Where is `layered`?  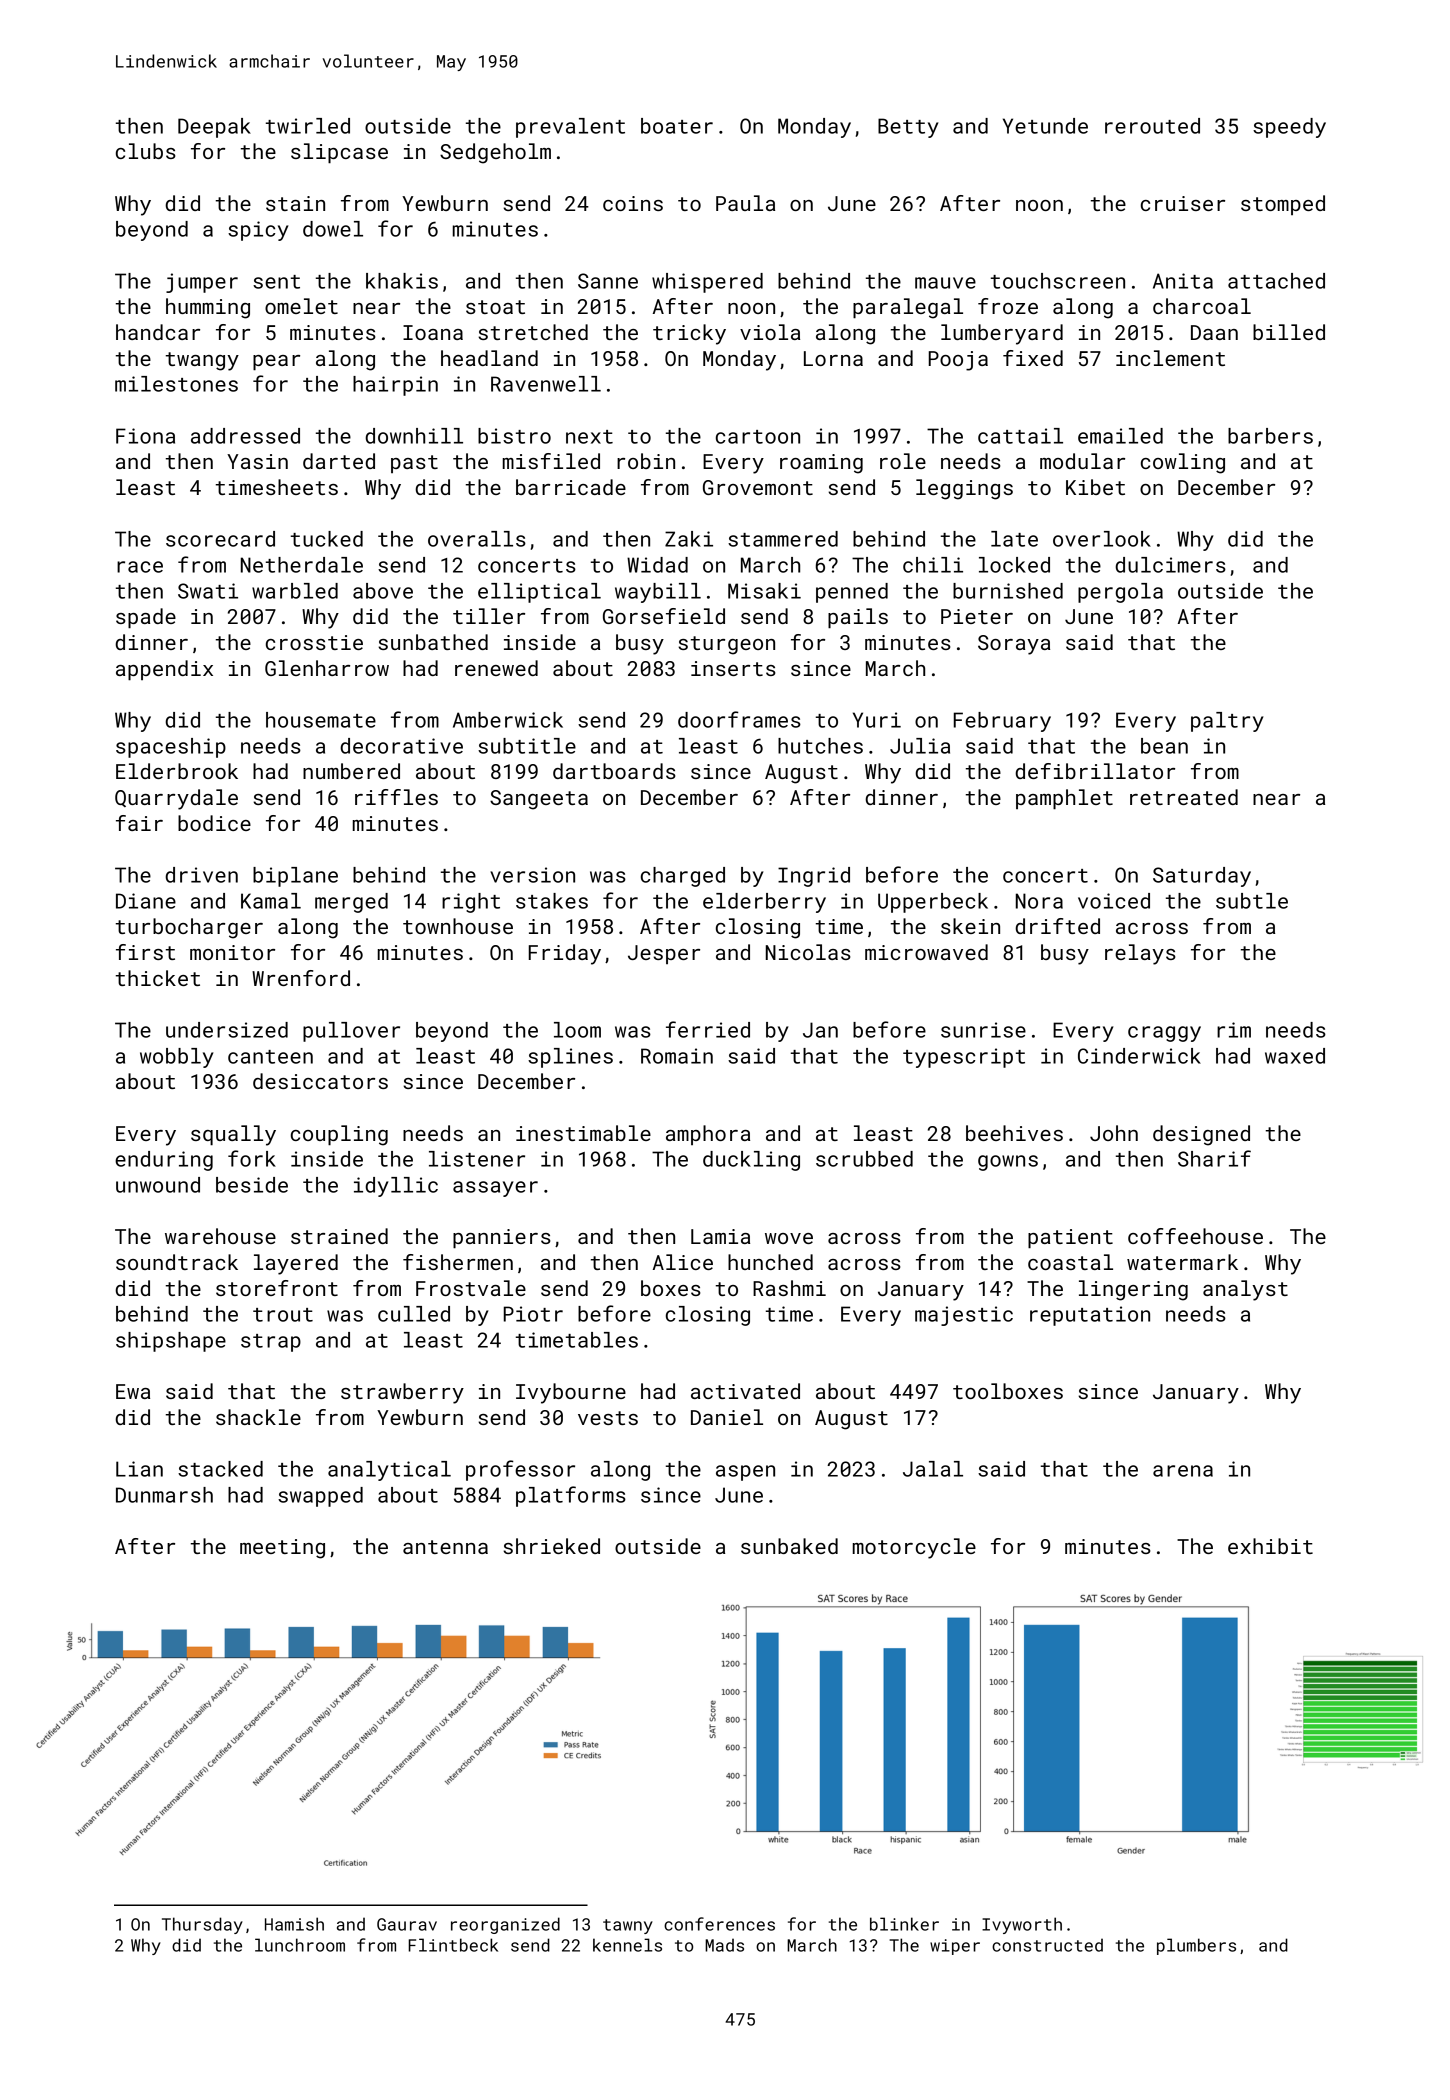 layered is located at coordinates (296, 1264).
